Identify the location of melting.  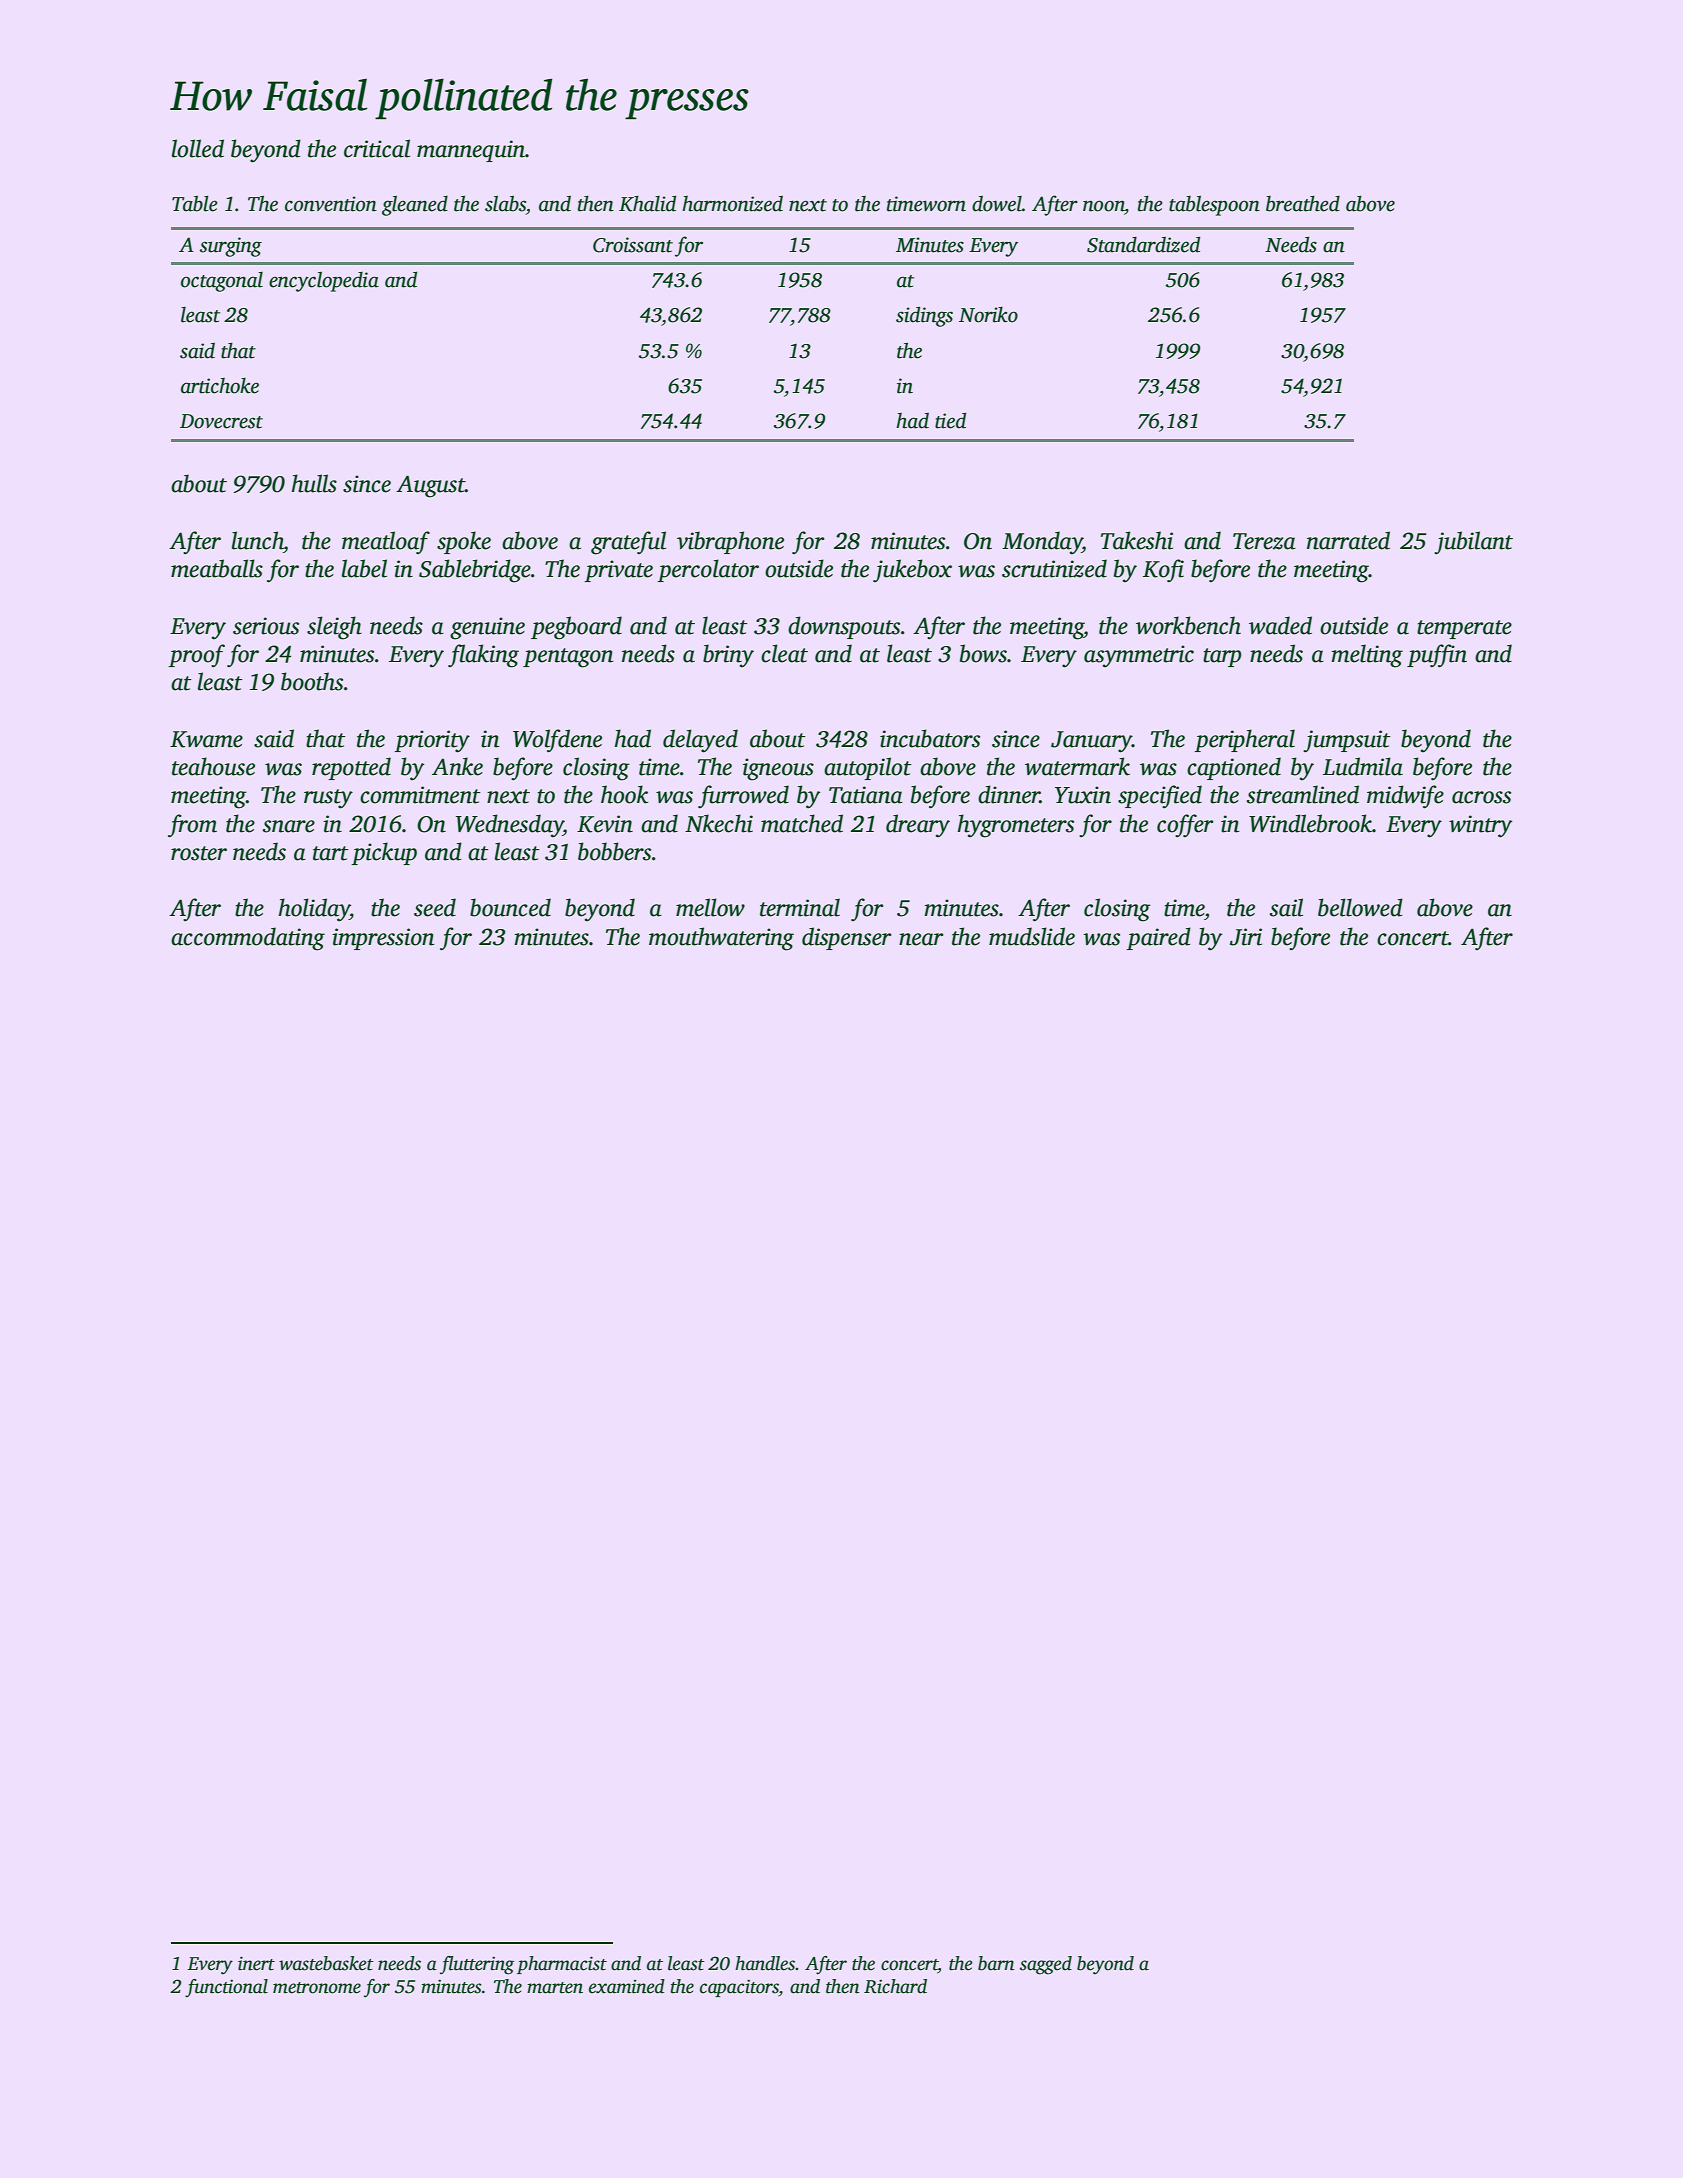
(1367, 656).
